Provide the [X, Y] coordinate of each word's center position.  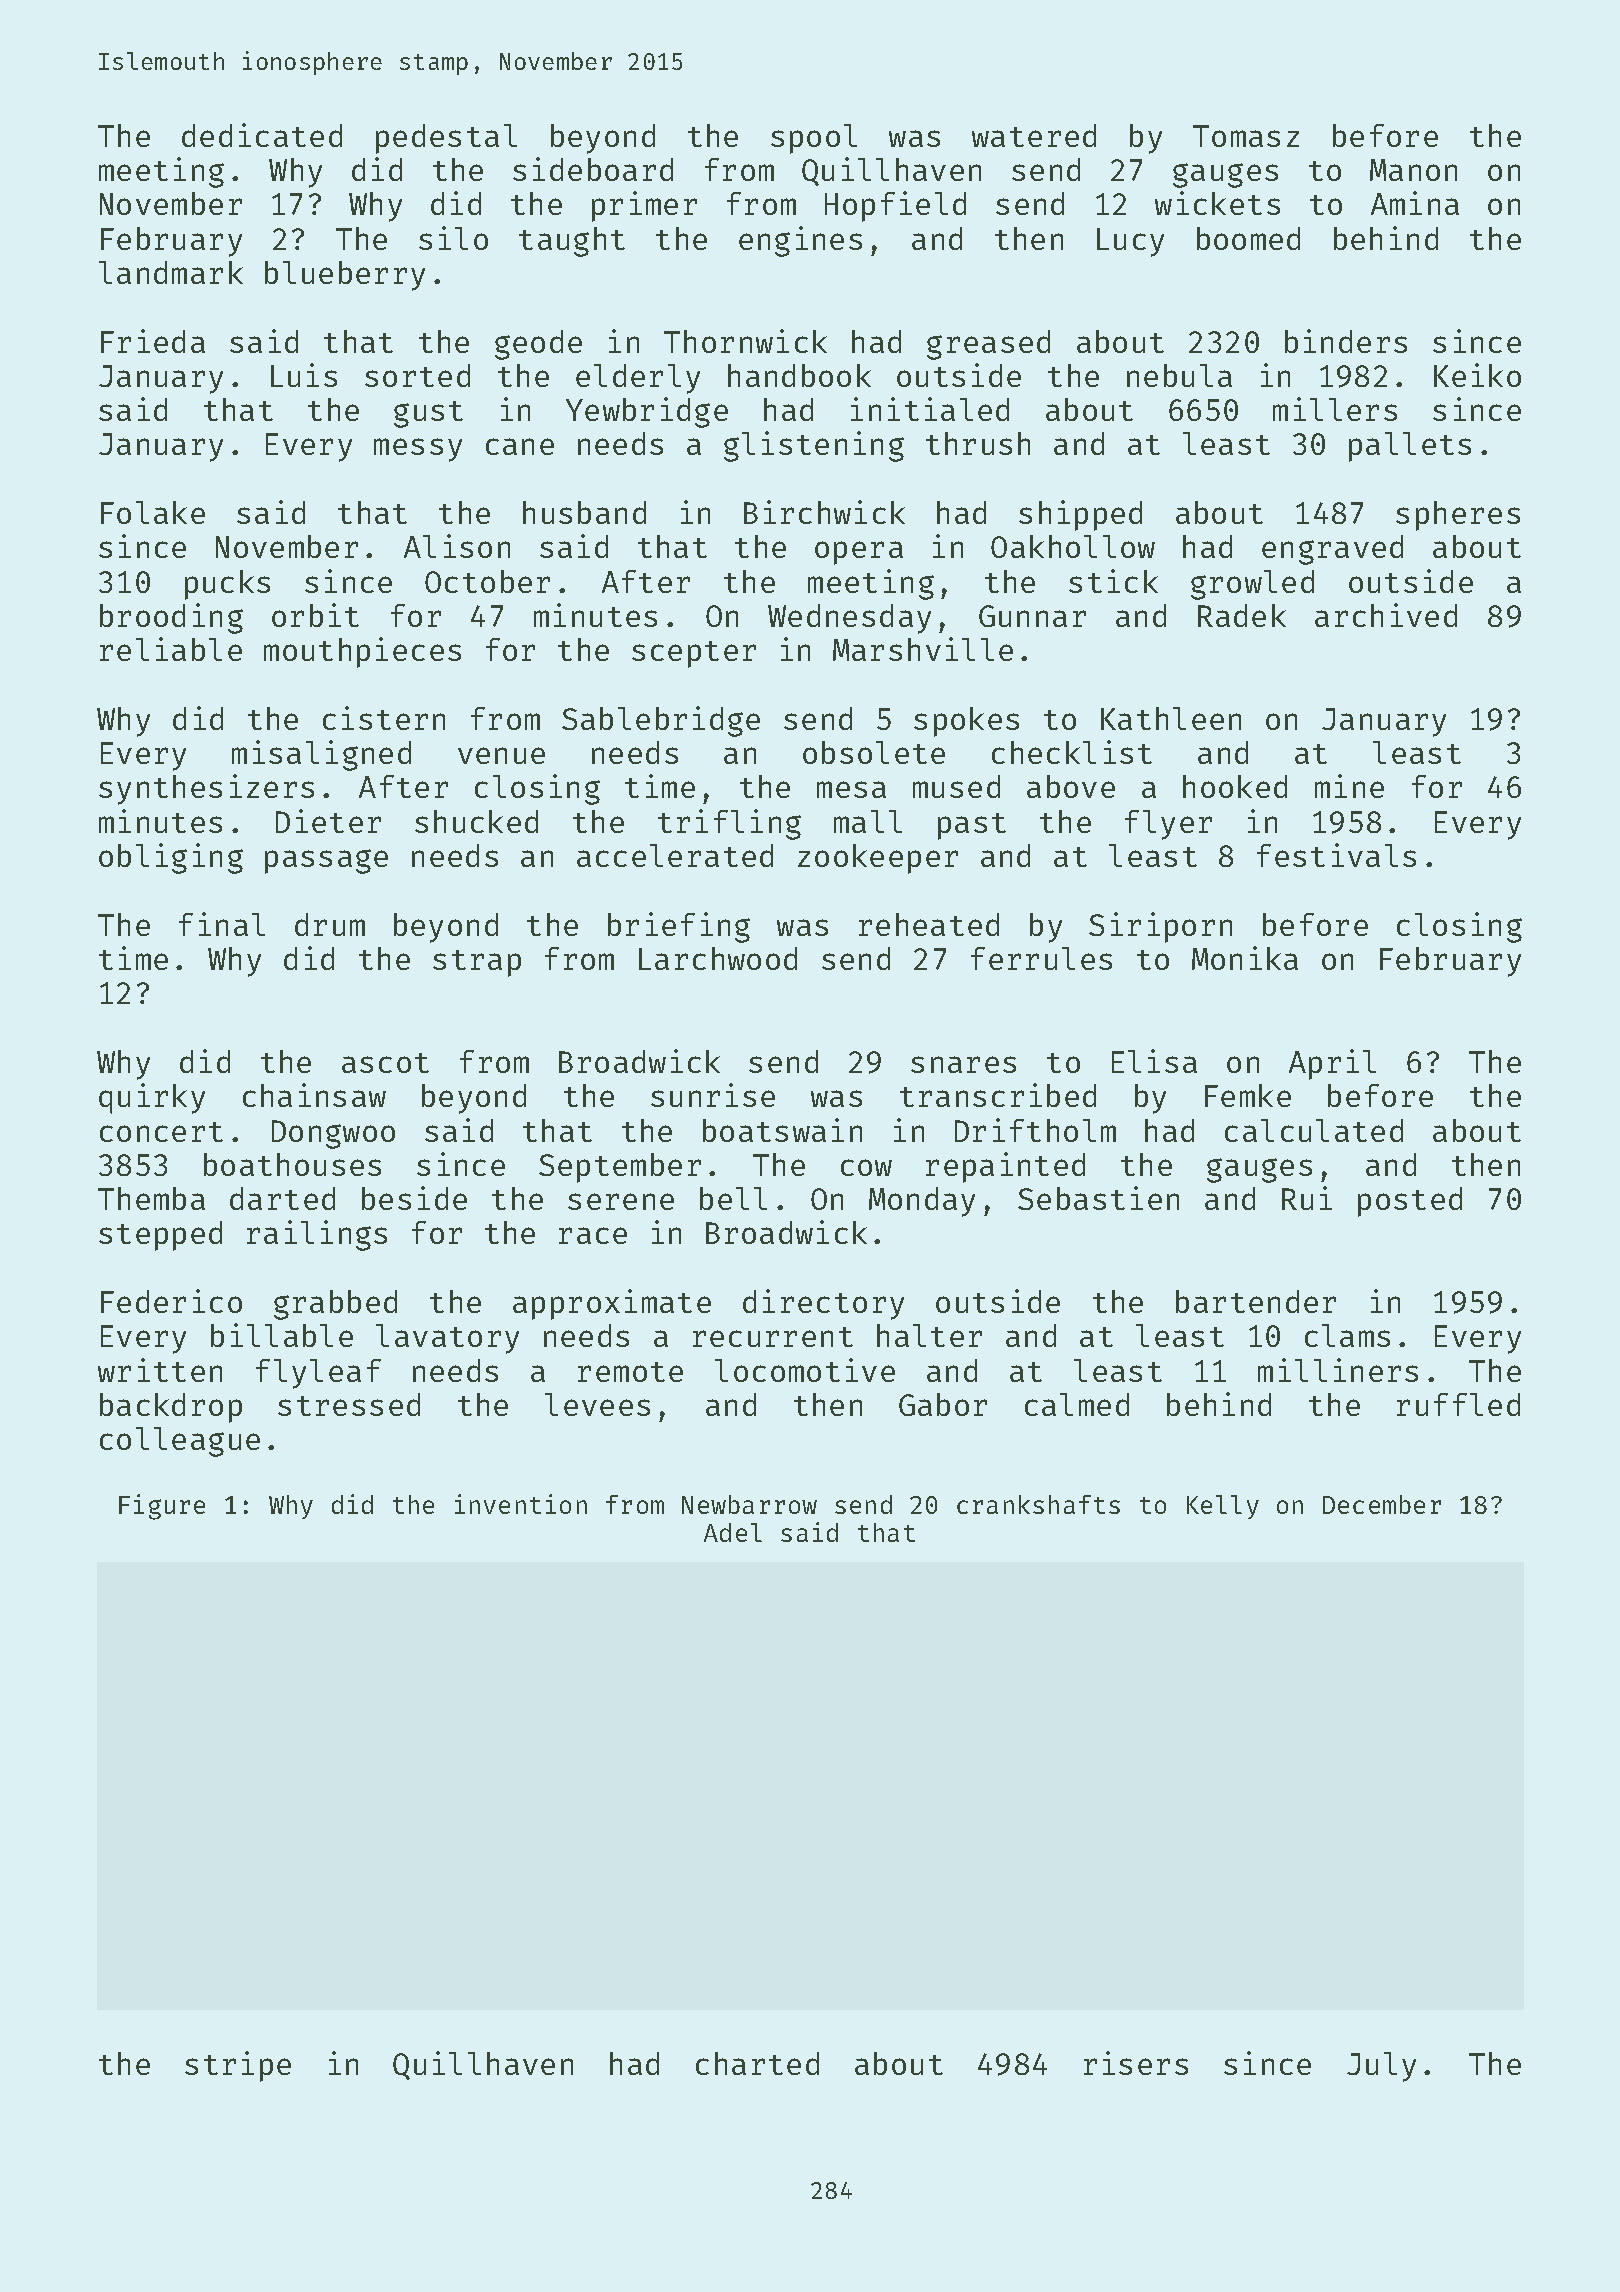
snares [963, 1064]
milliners [1338, 1370]
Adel [733, 1532]
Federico [171, 1301]
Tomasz [1246, 136]
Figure [162, 1507]
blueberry [345, 276]
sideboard [593, 169]
